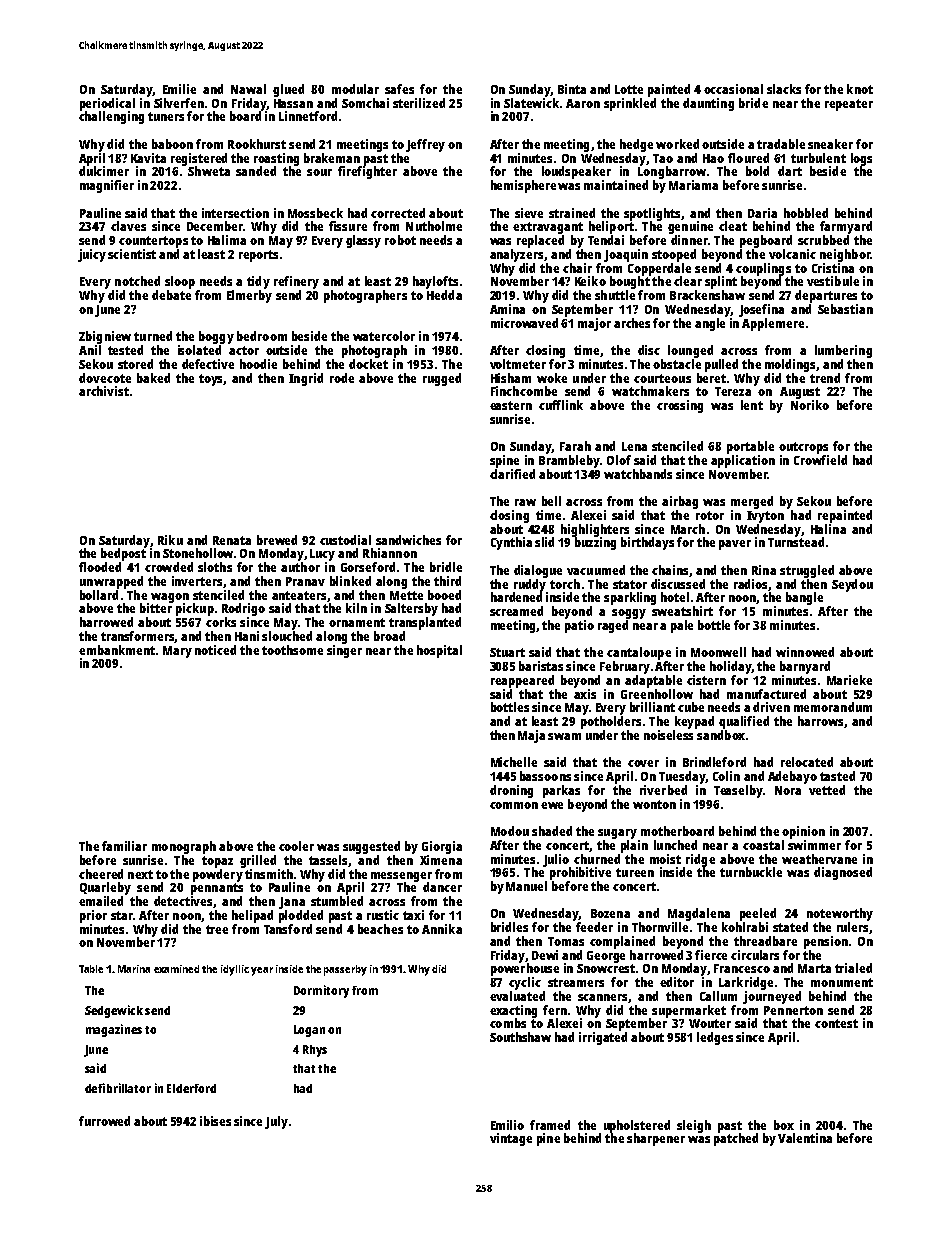 This image has width=952, height=1233. Describe the element at coordinates (104, 171) in the image. I see `dulcimer` at that location.
